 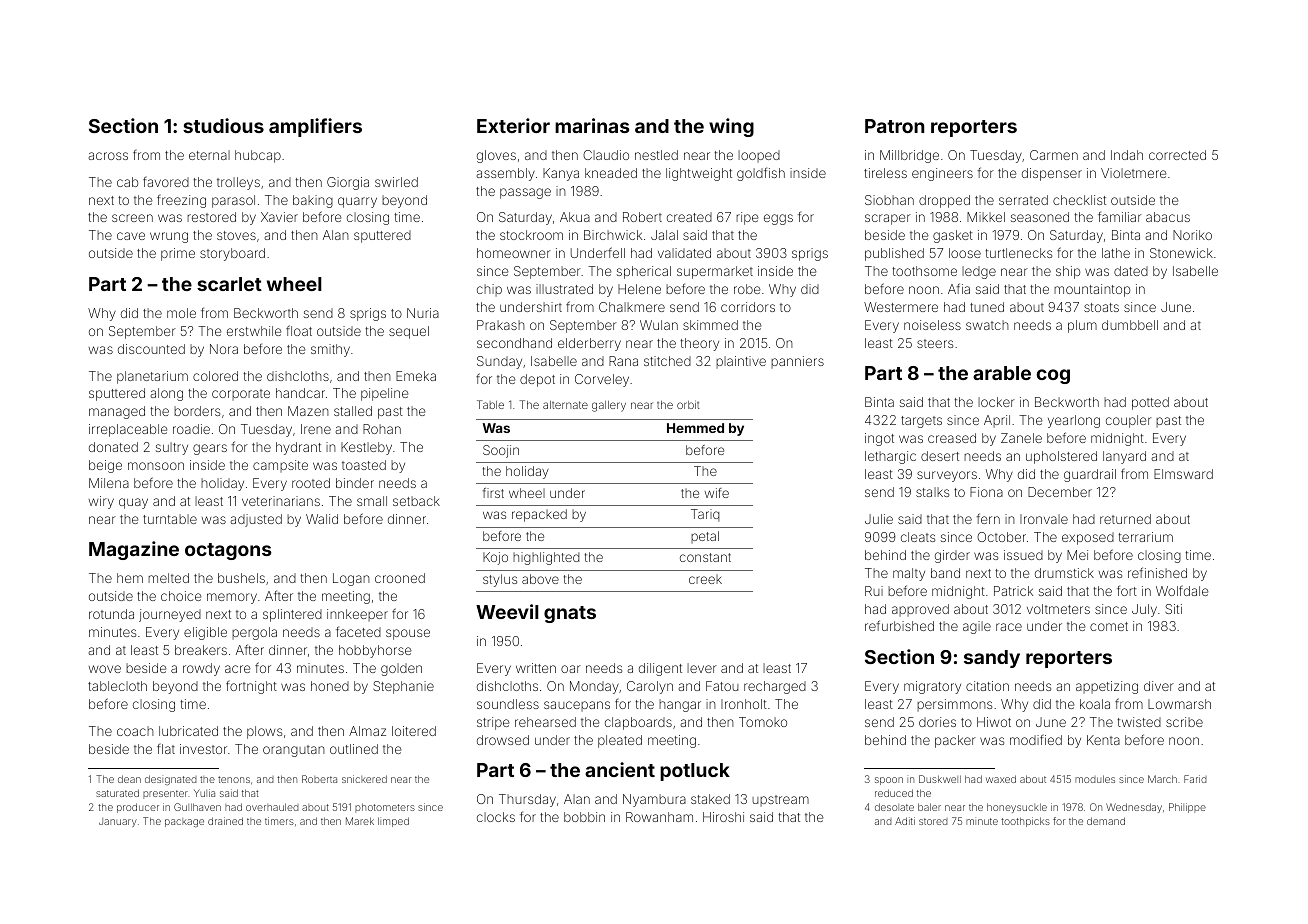 What do you see at coordinates (393, 822) in the screenshot?
I see `limped` at bounding box center [393, 822].
